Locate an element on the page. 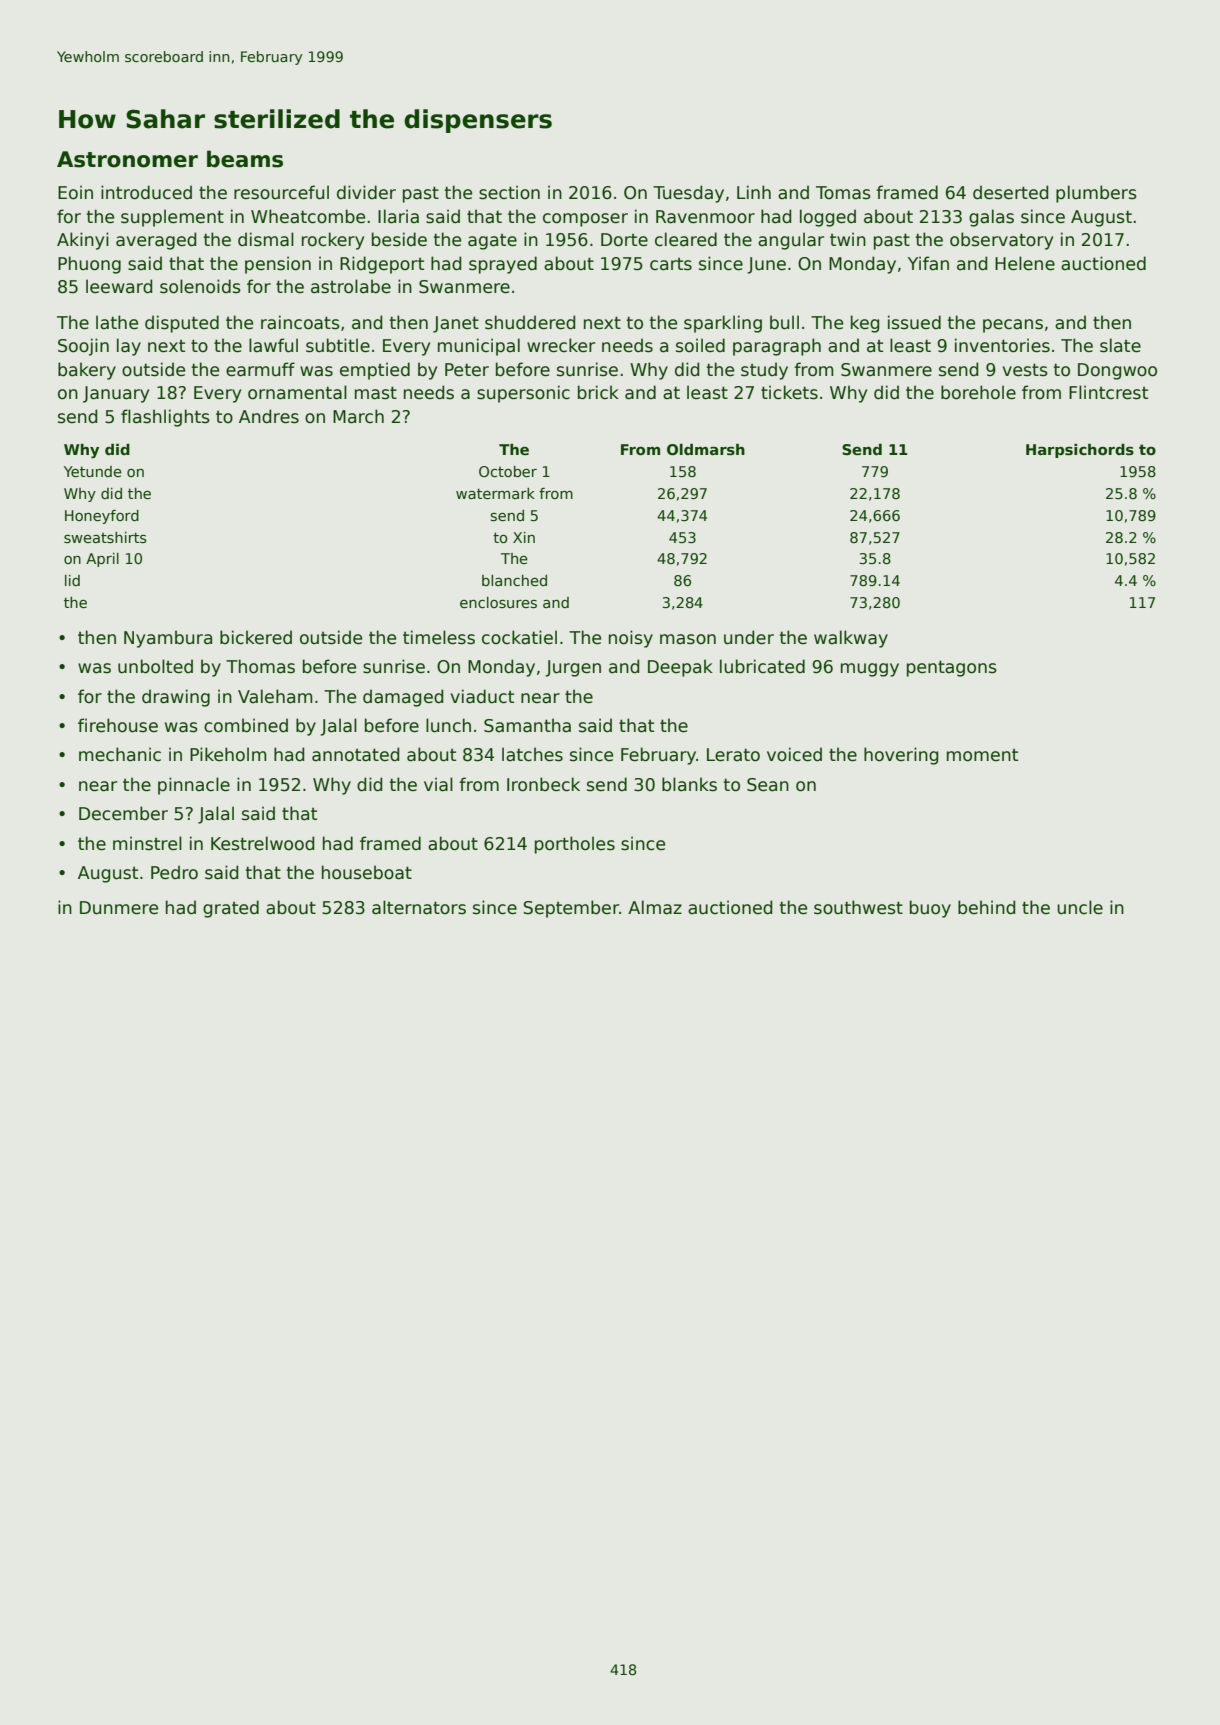 The width and height of the document is (1220, 1725). lathe is located at coordinates (117, 322).
